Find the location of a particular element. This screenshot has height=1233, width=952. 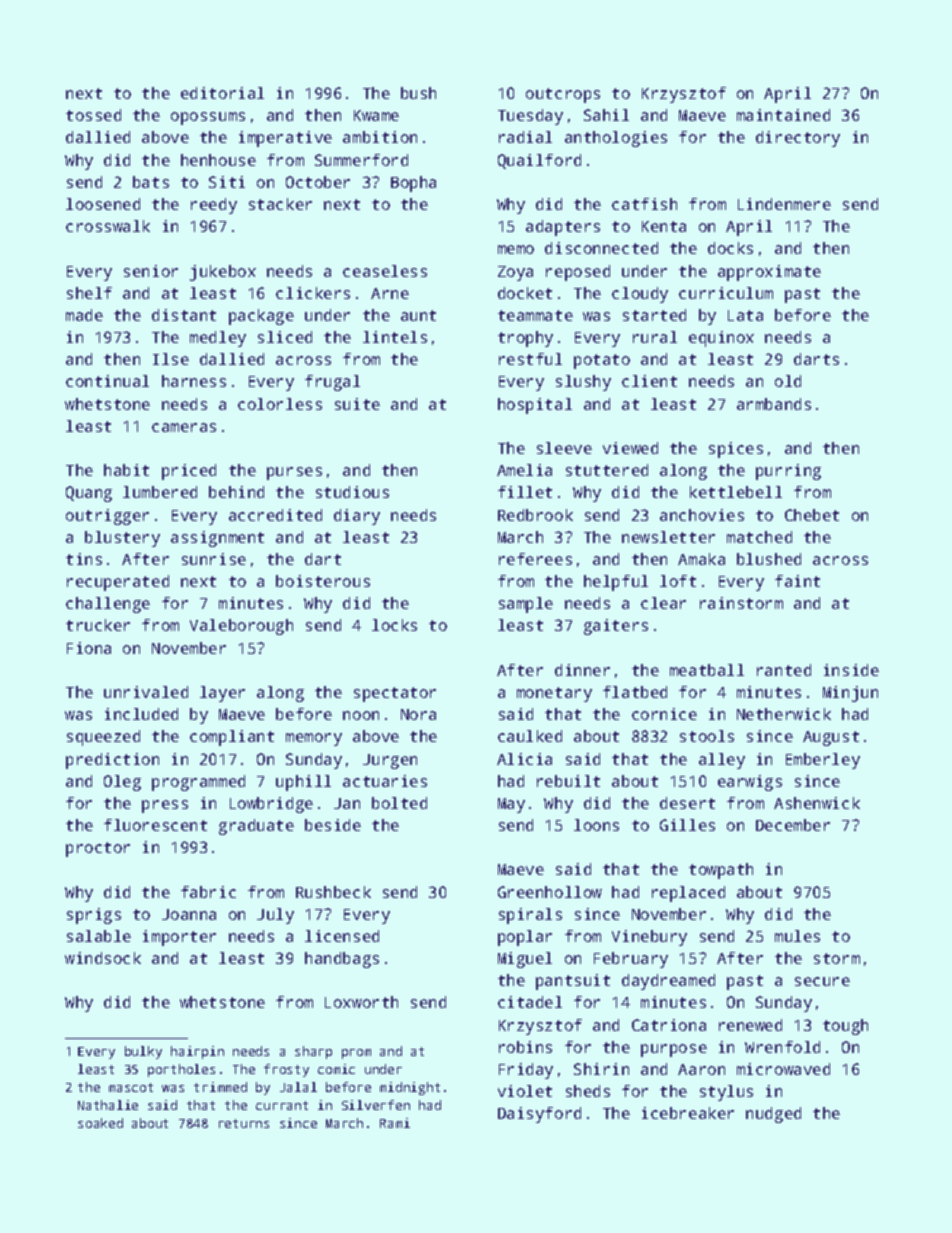

locks is located at coordinates (394, 625).
